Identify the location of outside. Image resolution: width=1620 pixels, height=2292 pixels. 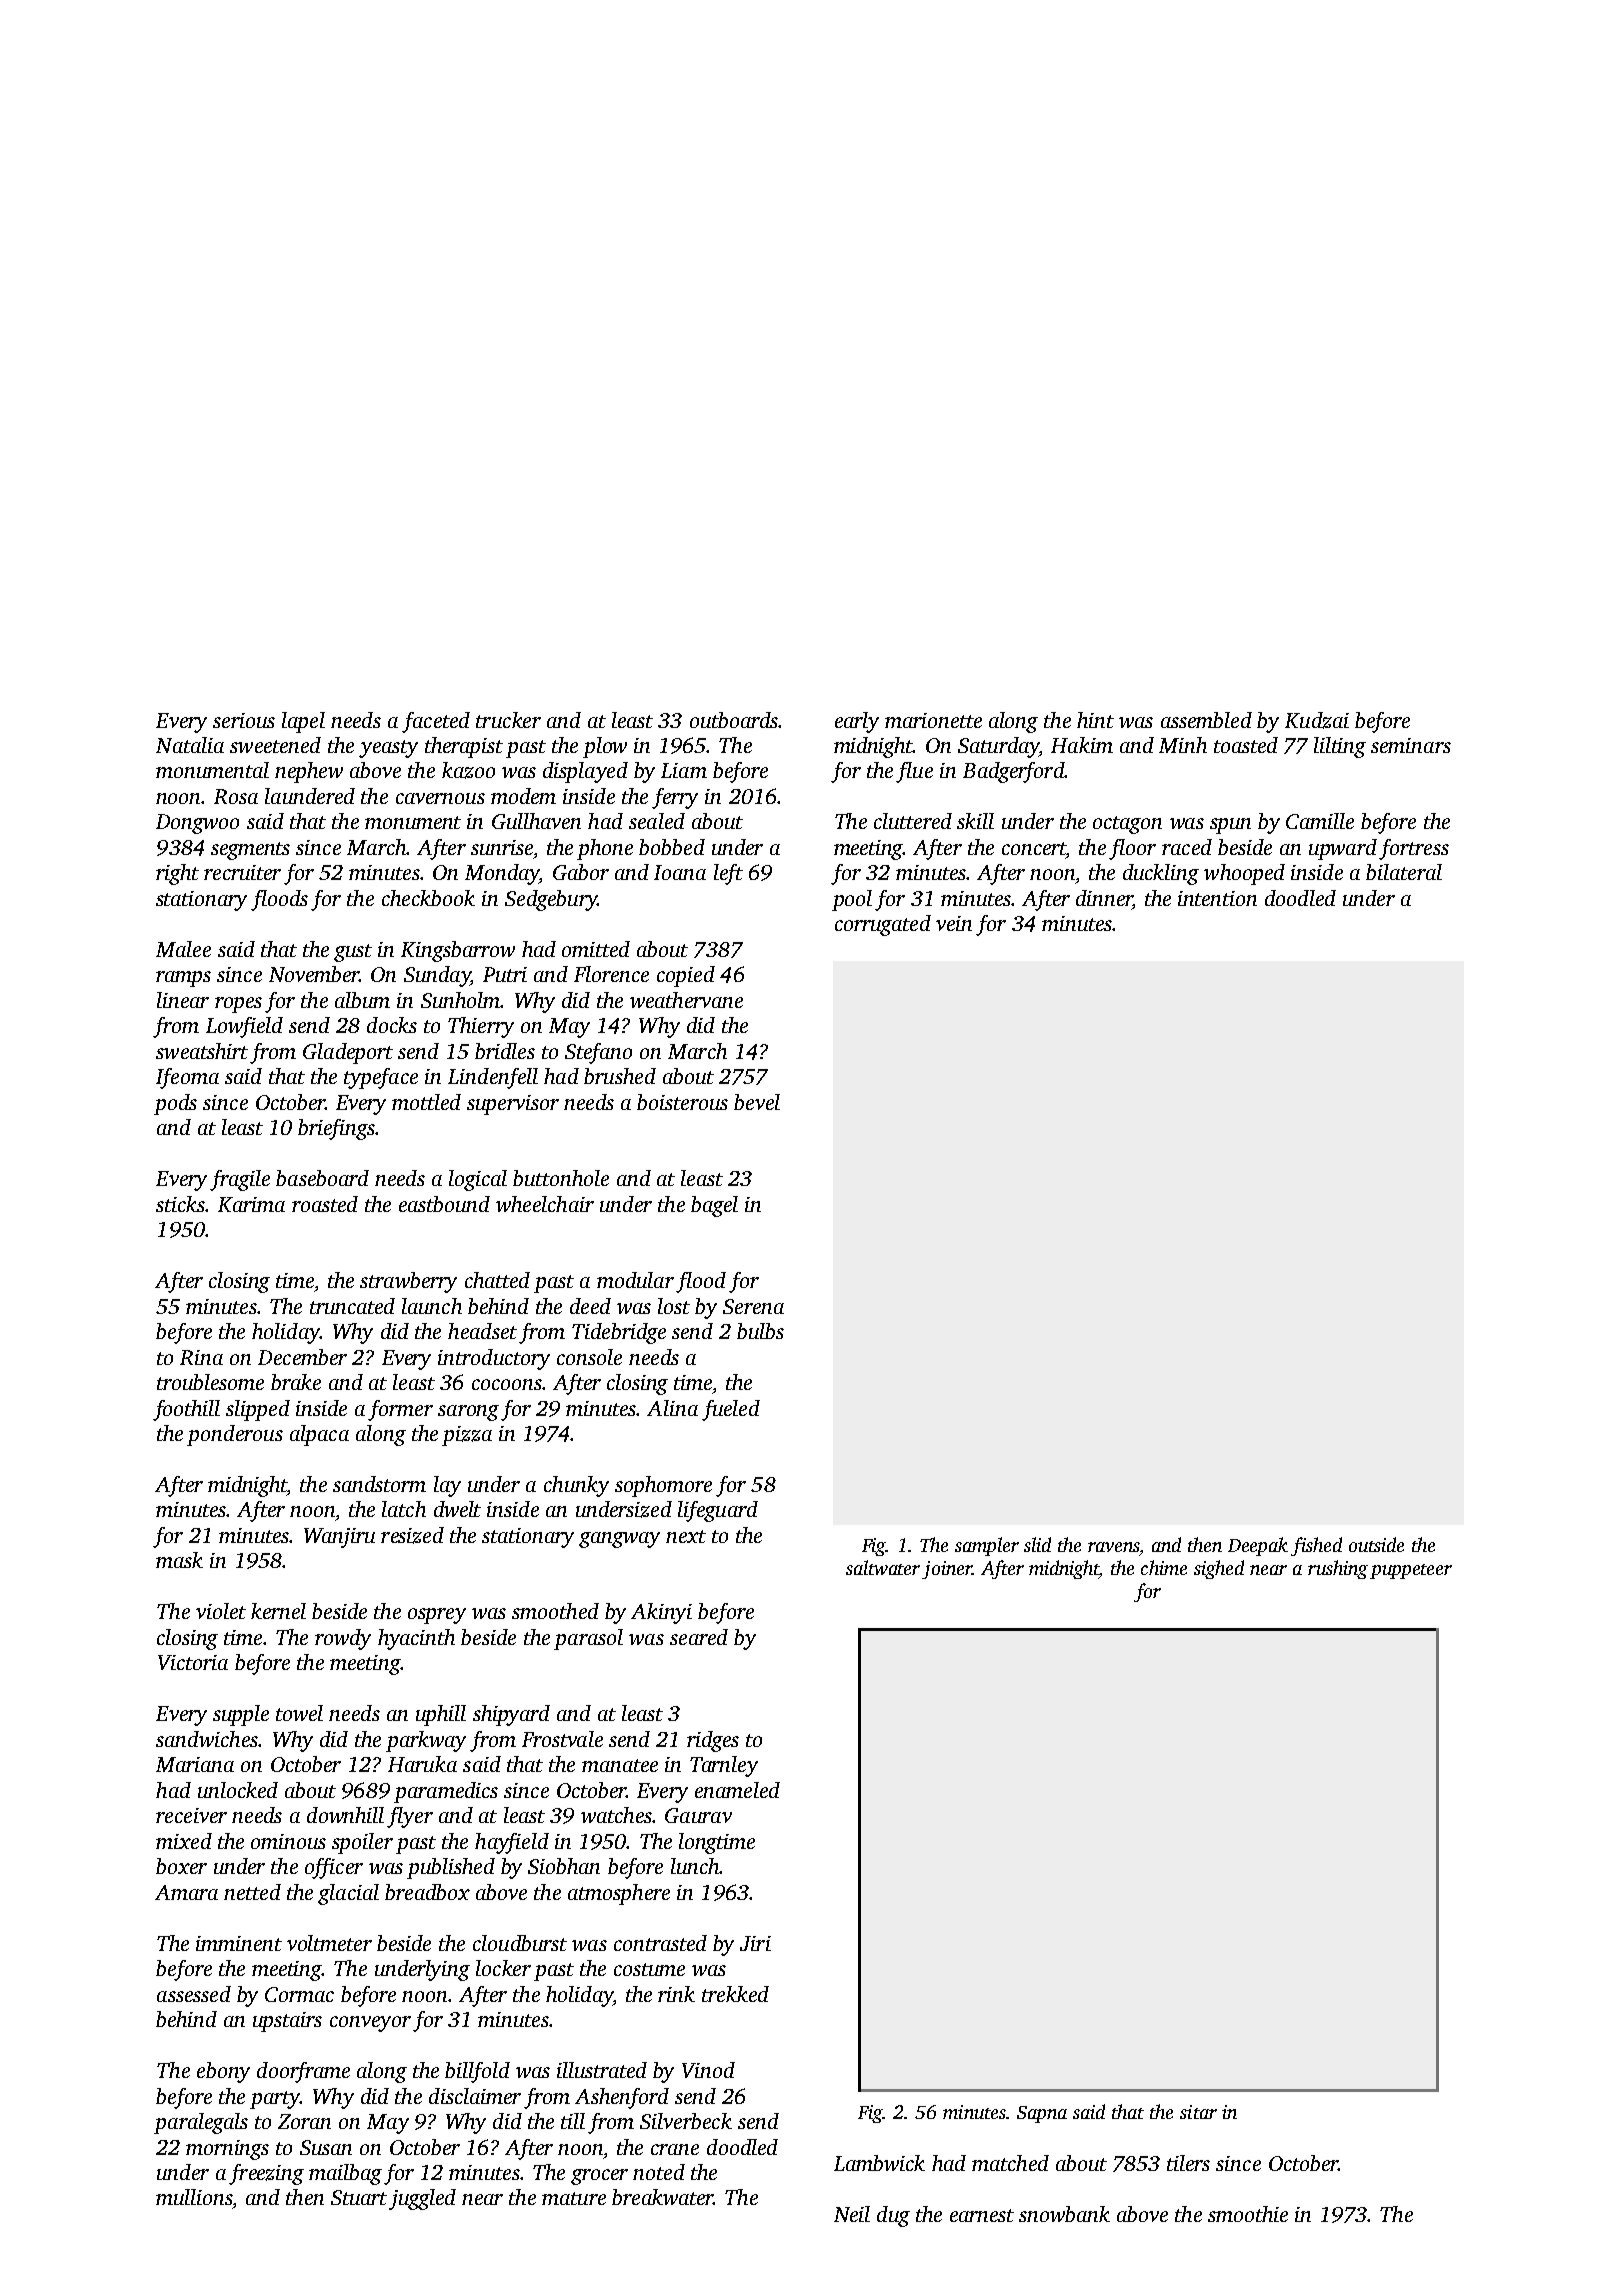
(1376, 1544).
